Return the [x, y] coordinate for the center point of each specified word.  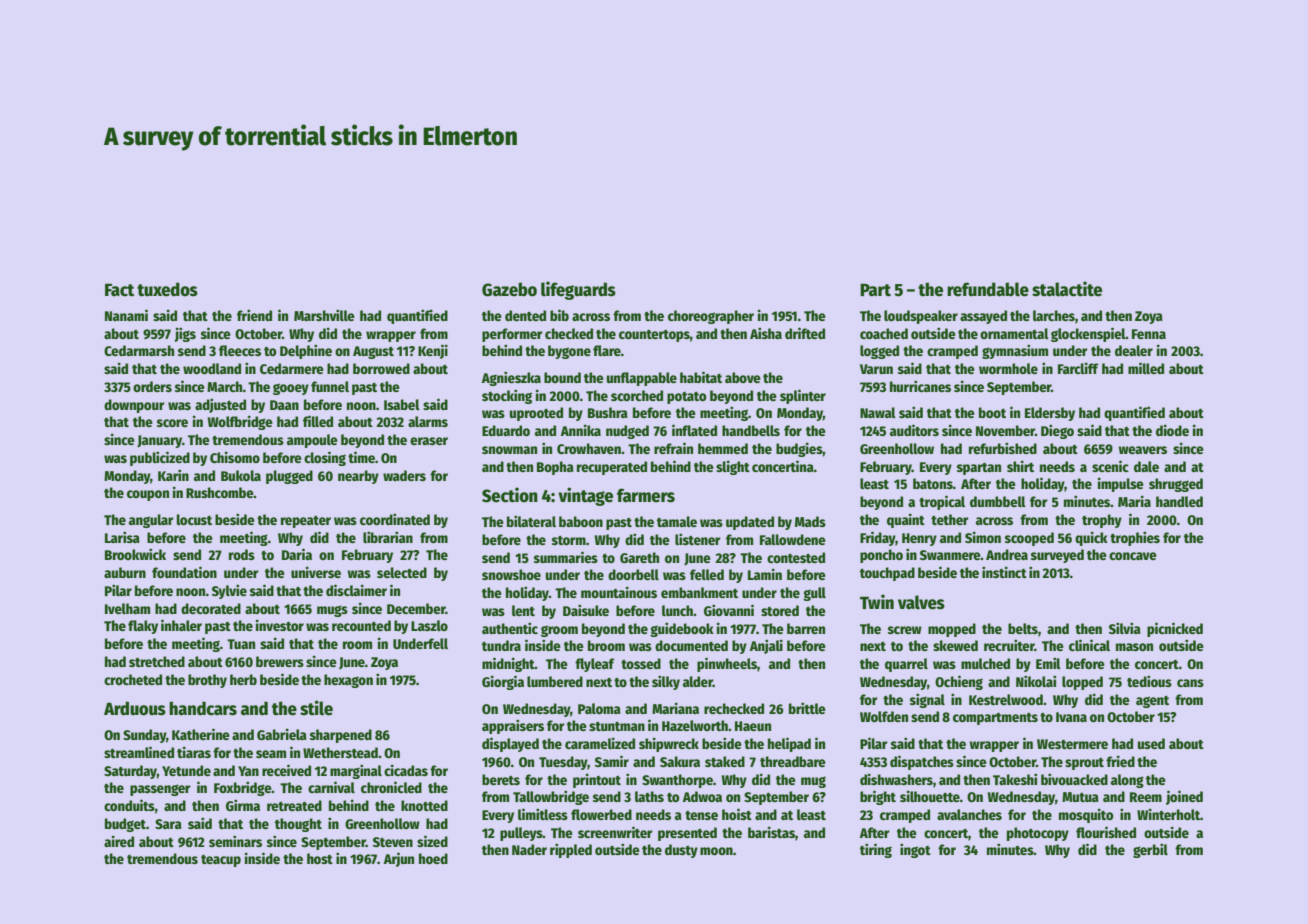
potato [687, 398]
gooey [291, 389]
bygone [569, 352]
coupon [148, 495]
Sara [168, 824]
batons [933, 483]
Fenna [1149, 334]
